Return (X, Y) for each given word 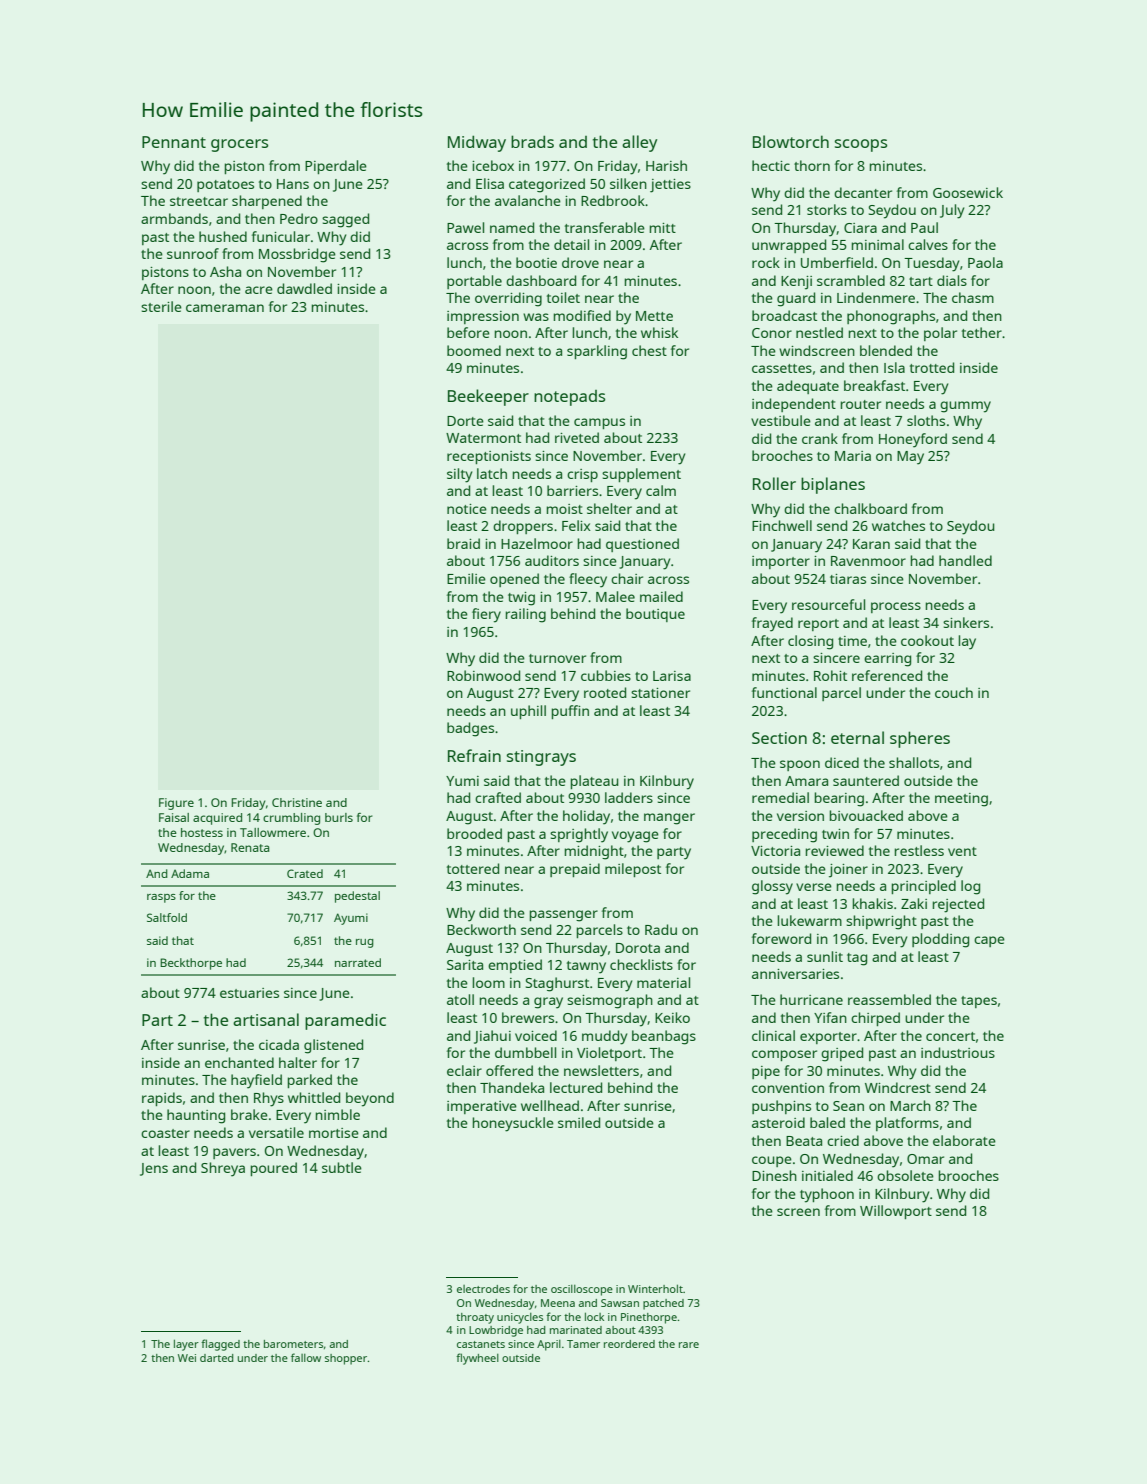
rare (689, 1345)
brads (532, 141)
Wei (187, 1358)
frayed (772, 624)
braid (463, 543)
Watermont (483, 438)
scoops (861, 145)
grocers (239, 145)
